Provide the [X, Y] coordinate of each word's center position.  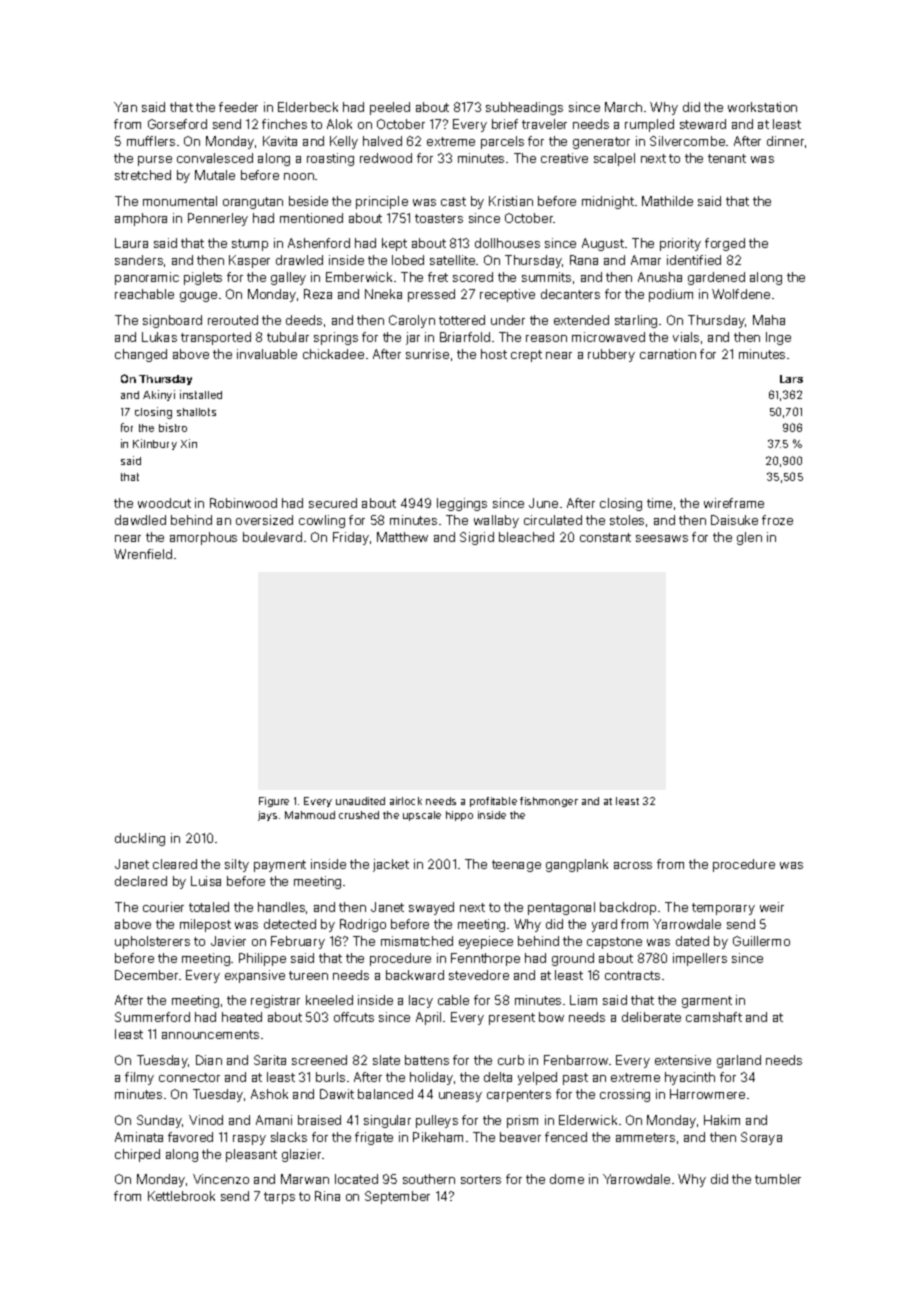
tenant [727, 158]
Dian [209, 1060]
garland [739, 1061]
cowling [322, 521]
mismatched [417, 941]
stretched [143, 175]
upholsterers [152, 942]
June [543, 503]
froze [777, 520]
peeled [390, 108]
